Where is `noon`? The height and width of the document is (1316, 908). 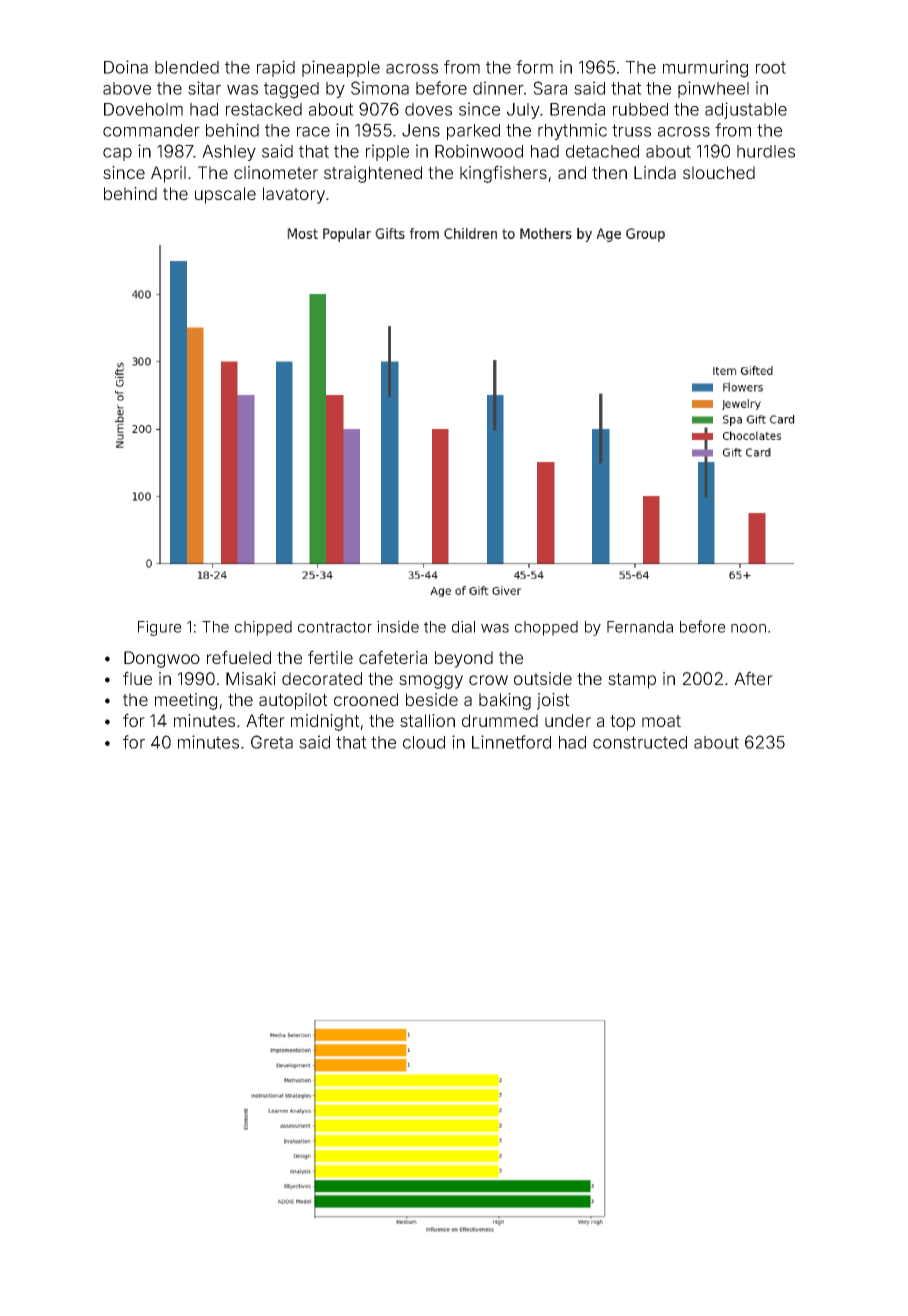 noon is located at coordinates (748, 628).
